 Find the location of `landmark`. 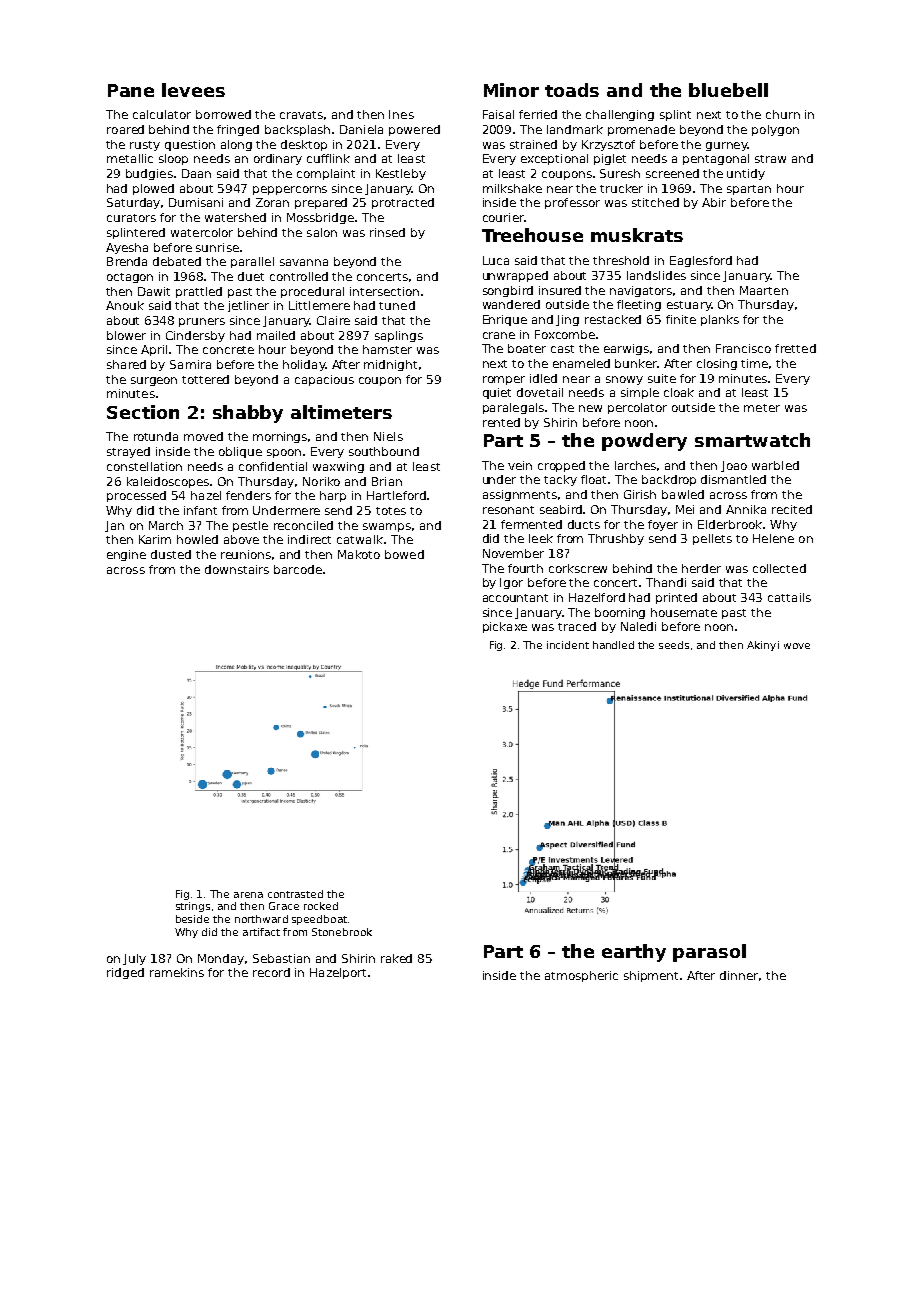

landmark is located at coordinates (575, 129).
